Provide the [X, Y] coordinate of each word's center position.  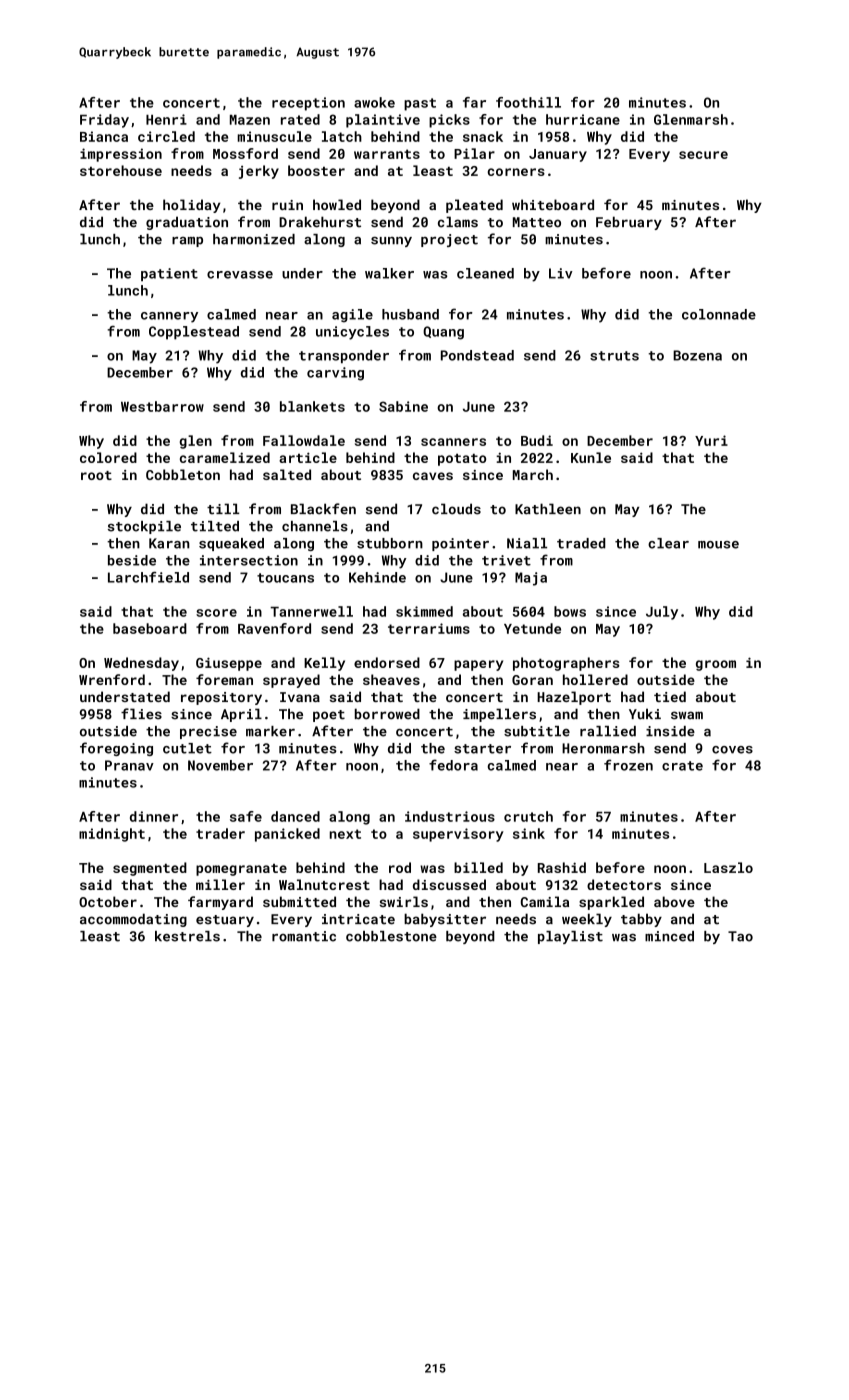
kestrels [187, 936]
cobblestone [391, 936]
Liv [561, 273]
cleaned [485, 273]
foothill [528, 102]
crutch [528, 816]
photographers [566, 664]
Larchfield [148, 577]
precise [208, 732]
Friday [104, 121]
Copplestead [194, 333]
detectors [624, 884]
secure [703, 155]
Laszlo [728, 867]
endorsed [387, 662]
